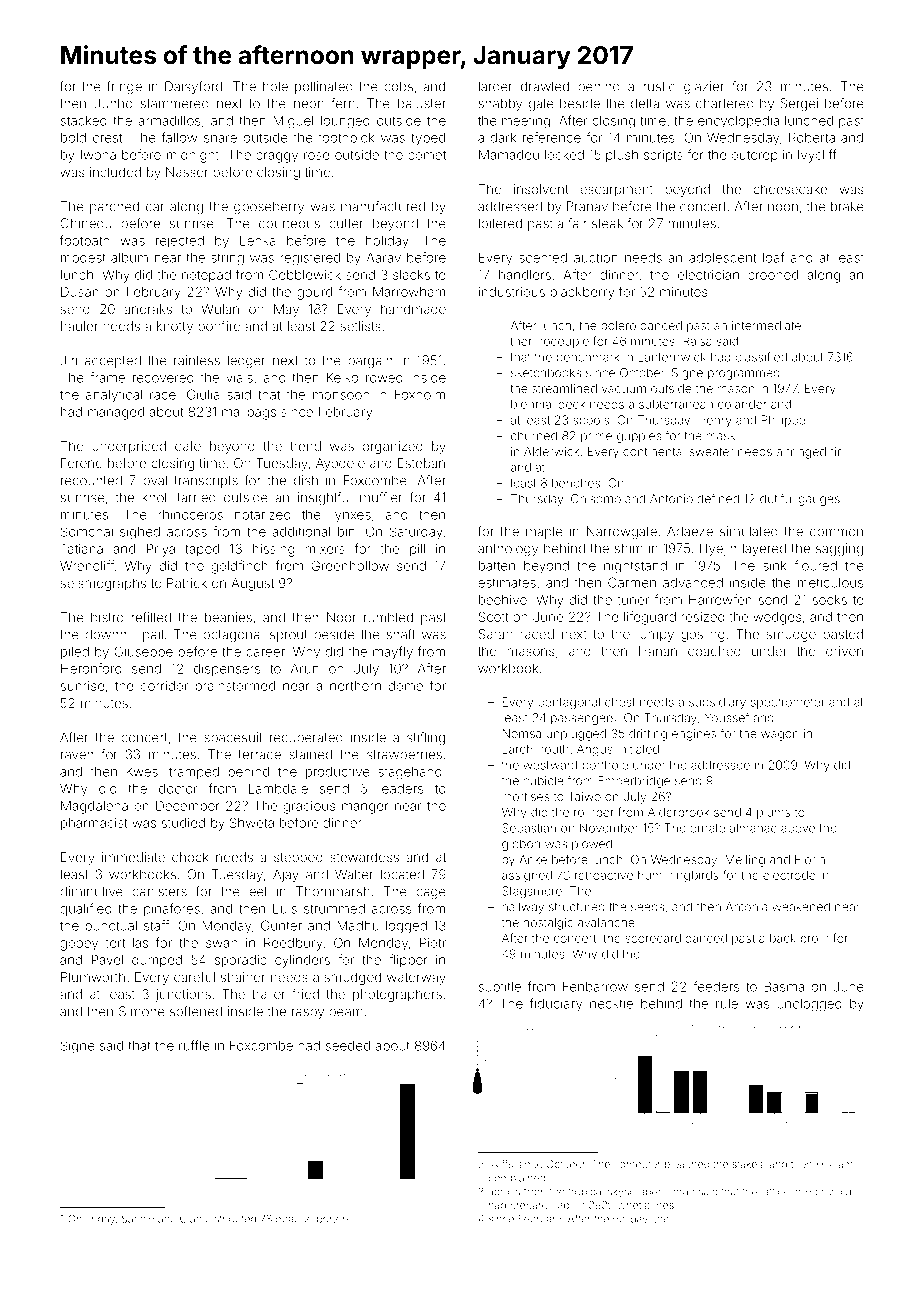 Image resolution: width=924 pixels, height=1308 pixels. I want to click on above, so click(798, 828).
